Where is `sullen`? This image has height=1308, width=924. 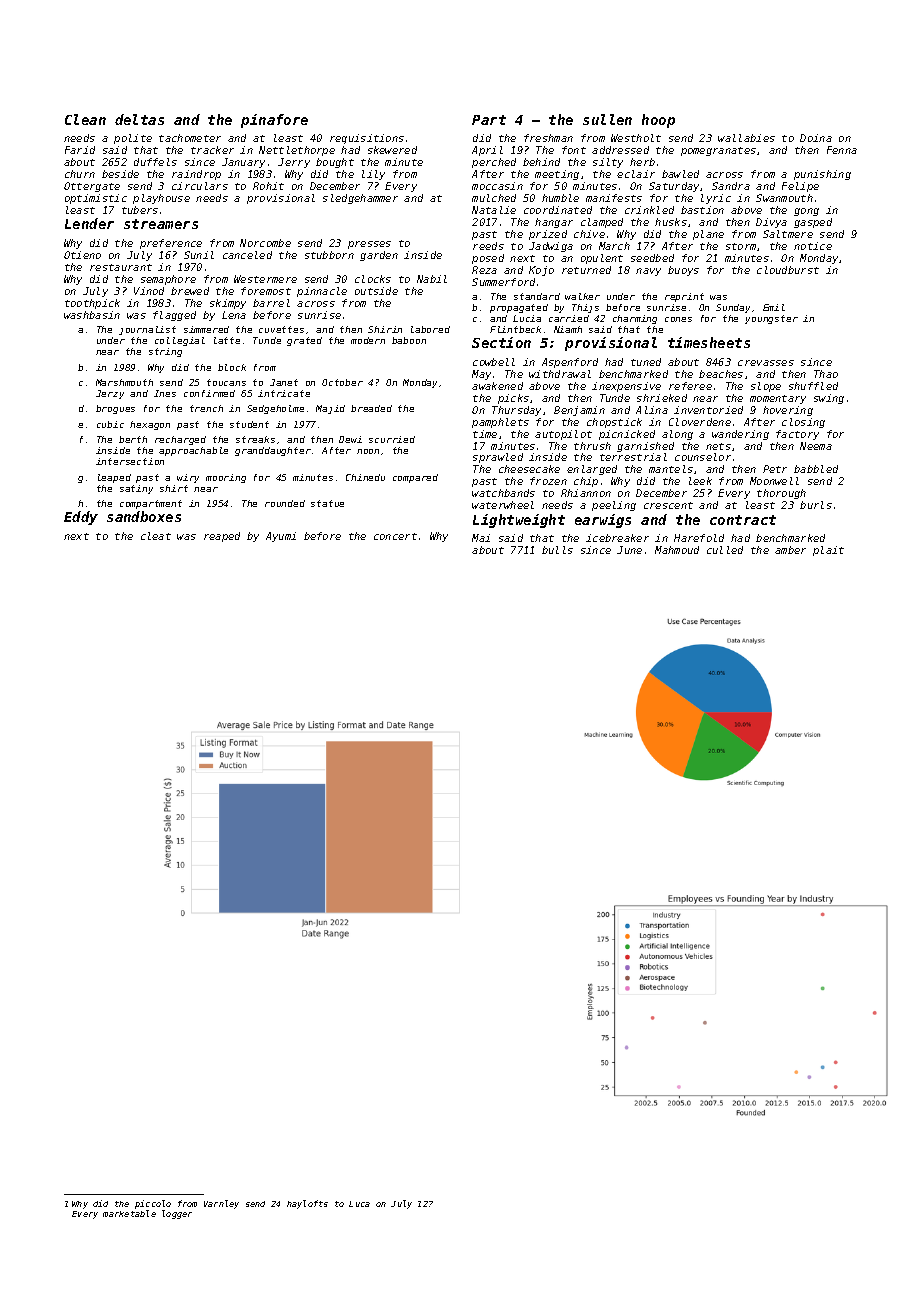
sullen is located at coordinates (607, 119).
